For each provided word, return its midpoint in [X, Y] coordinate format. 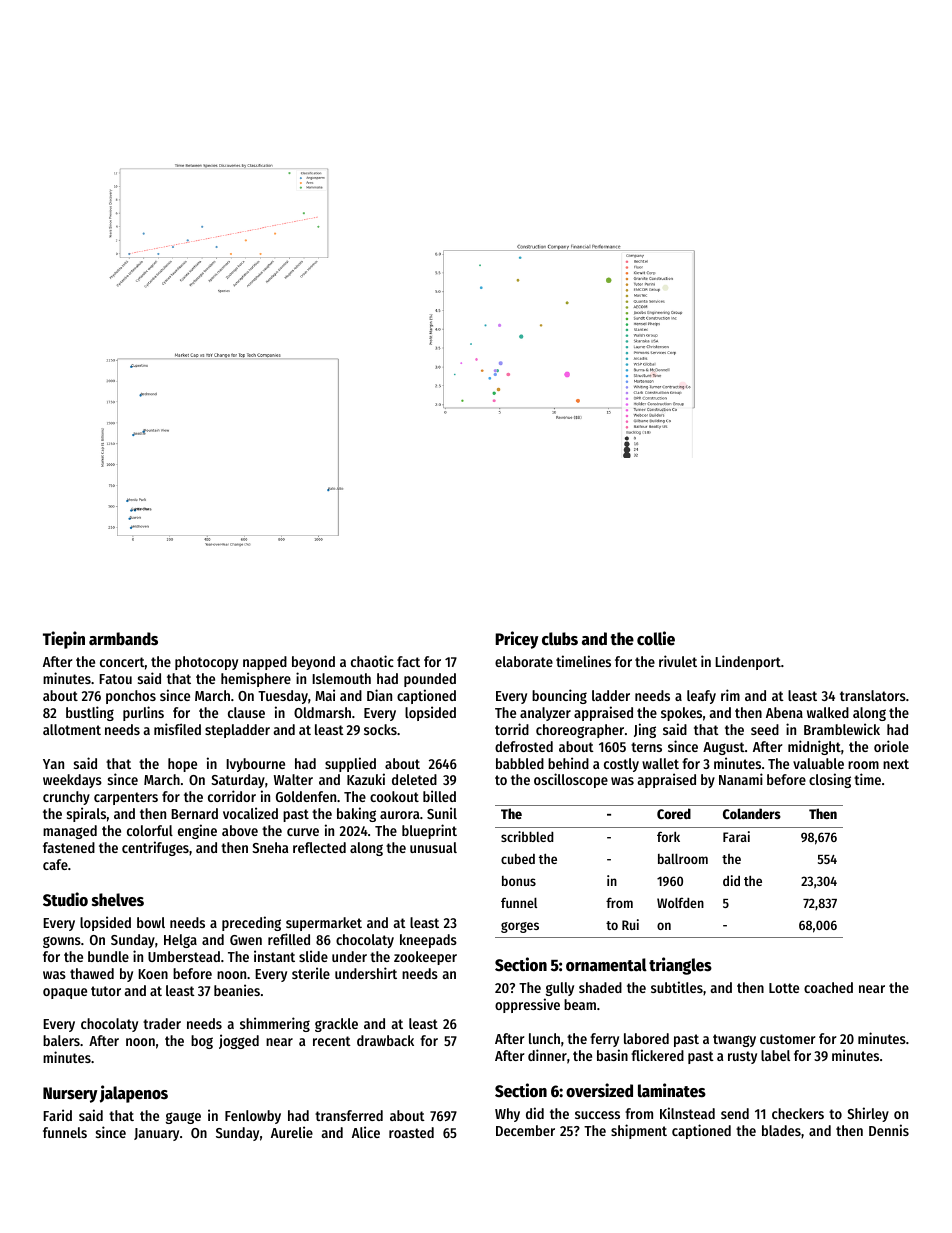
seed [765, 729]
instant [274, 956]
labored [646, 1038]
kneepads [428, 941]
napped [265, 663]
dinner [547, 1055]
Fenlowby [253, 1117]
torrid [512, 729]
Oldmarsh [322, 712]
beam [580, 1004]
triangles [680, 966]
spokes [681, 714]
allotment [72, 729]
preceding [251, 923]
